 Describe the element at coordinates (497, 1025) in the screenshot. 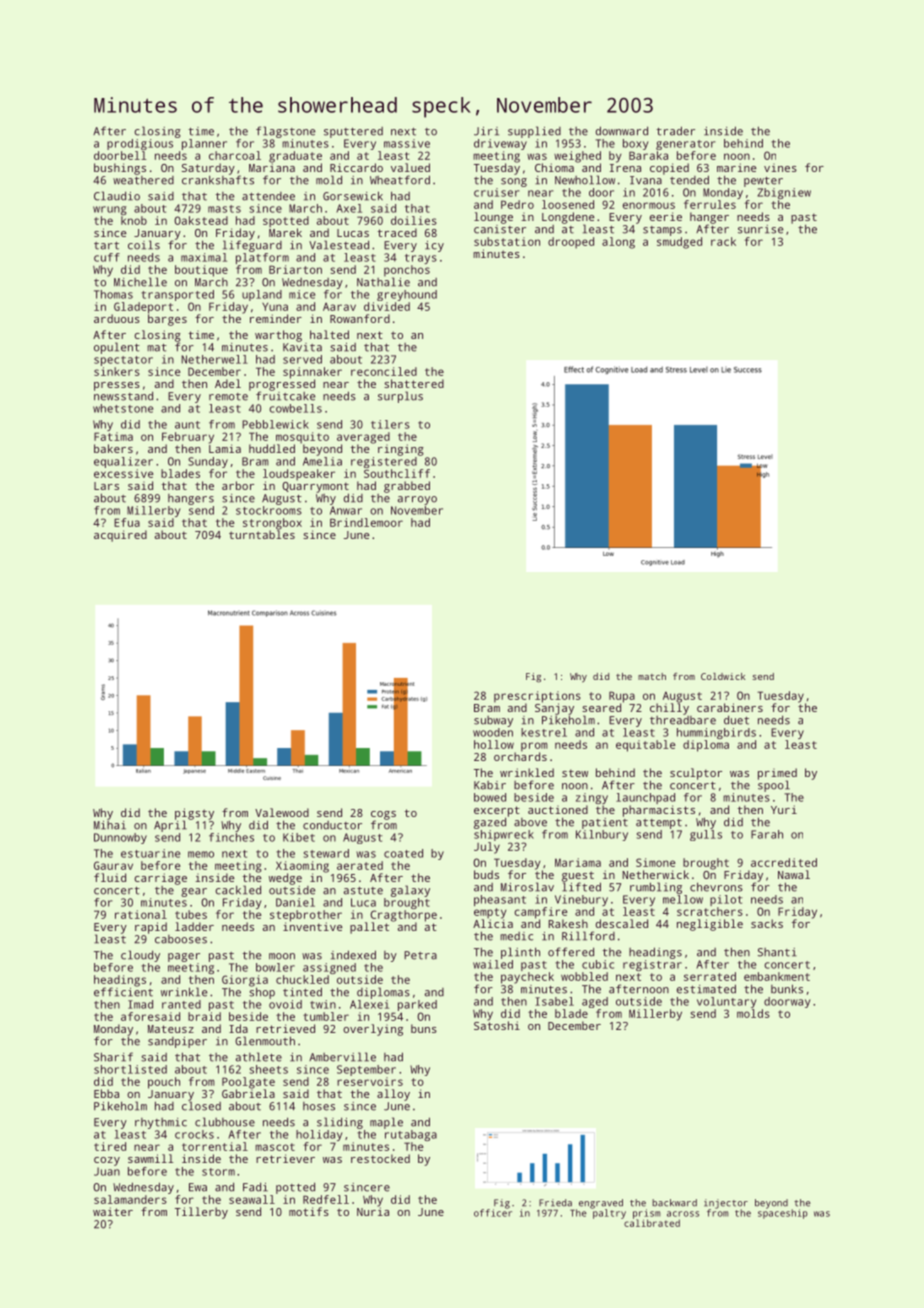

I see `Satoshi` at that location.
